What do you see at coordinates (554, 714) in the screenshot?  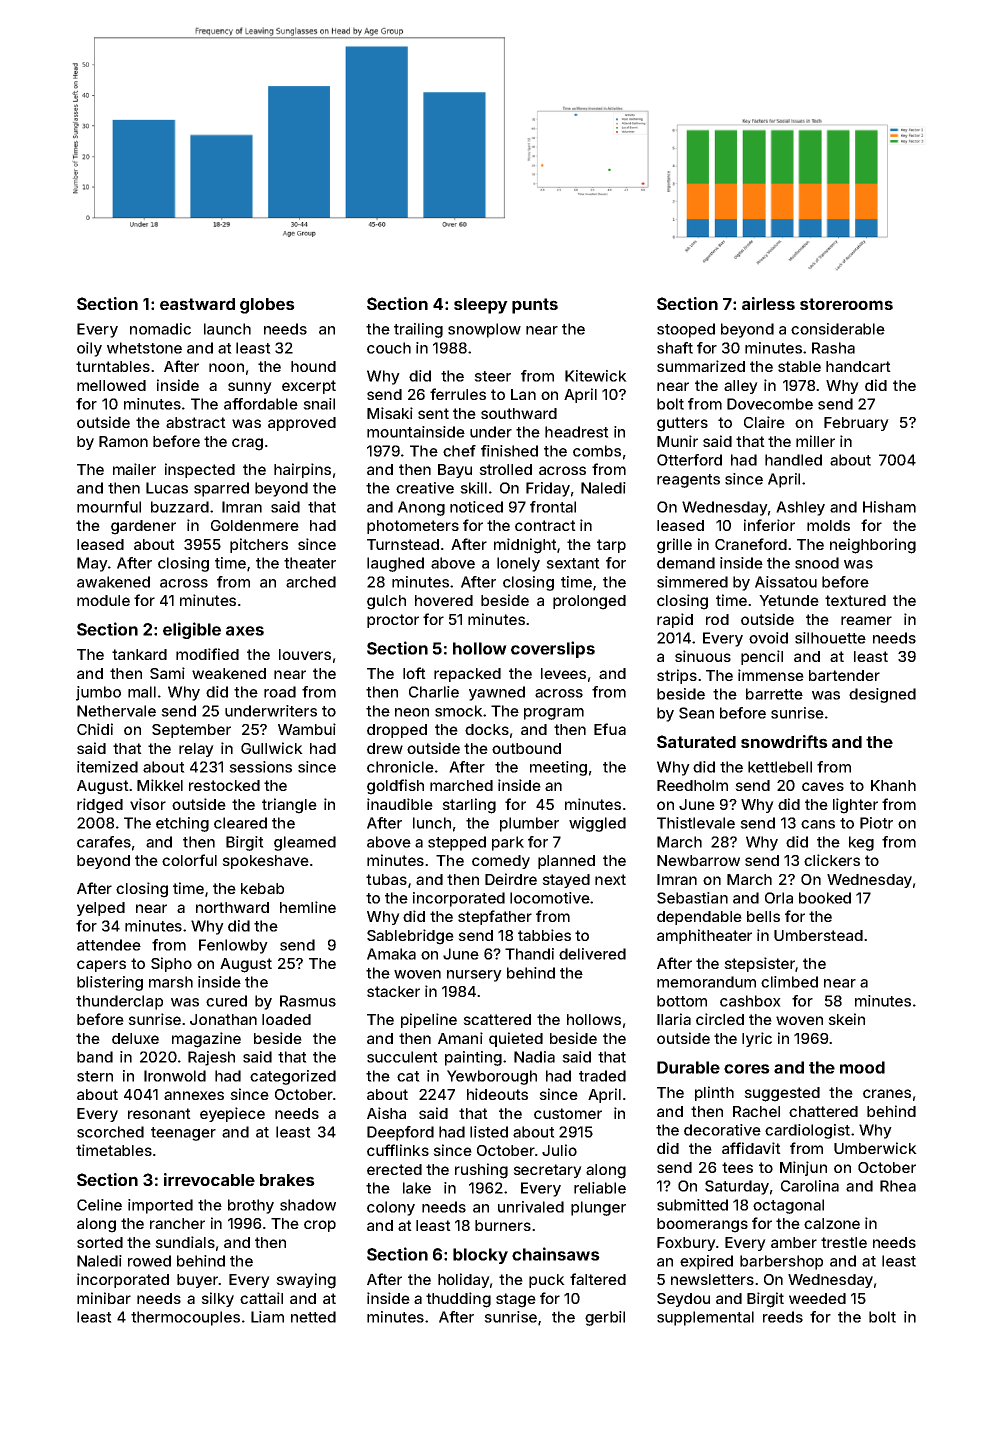 I see `program` at bounding box center [554, 714].
